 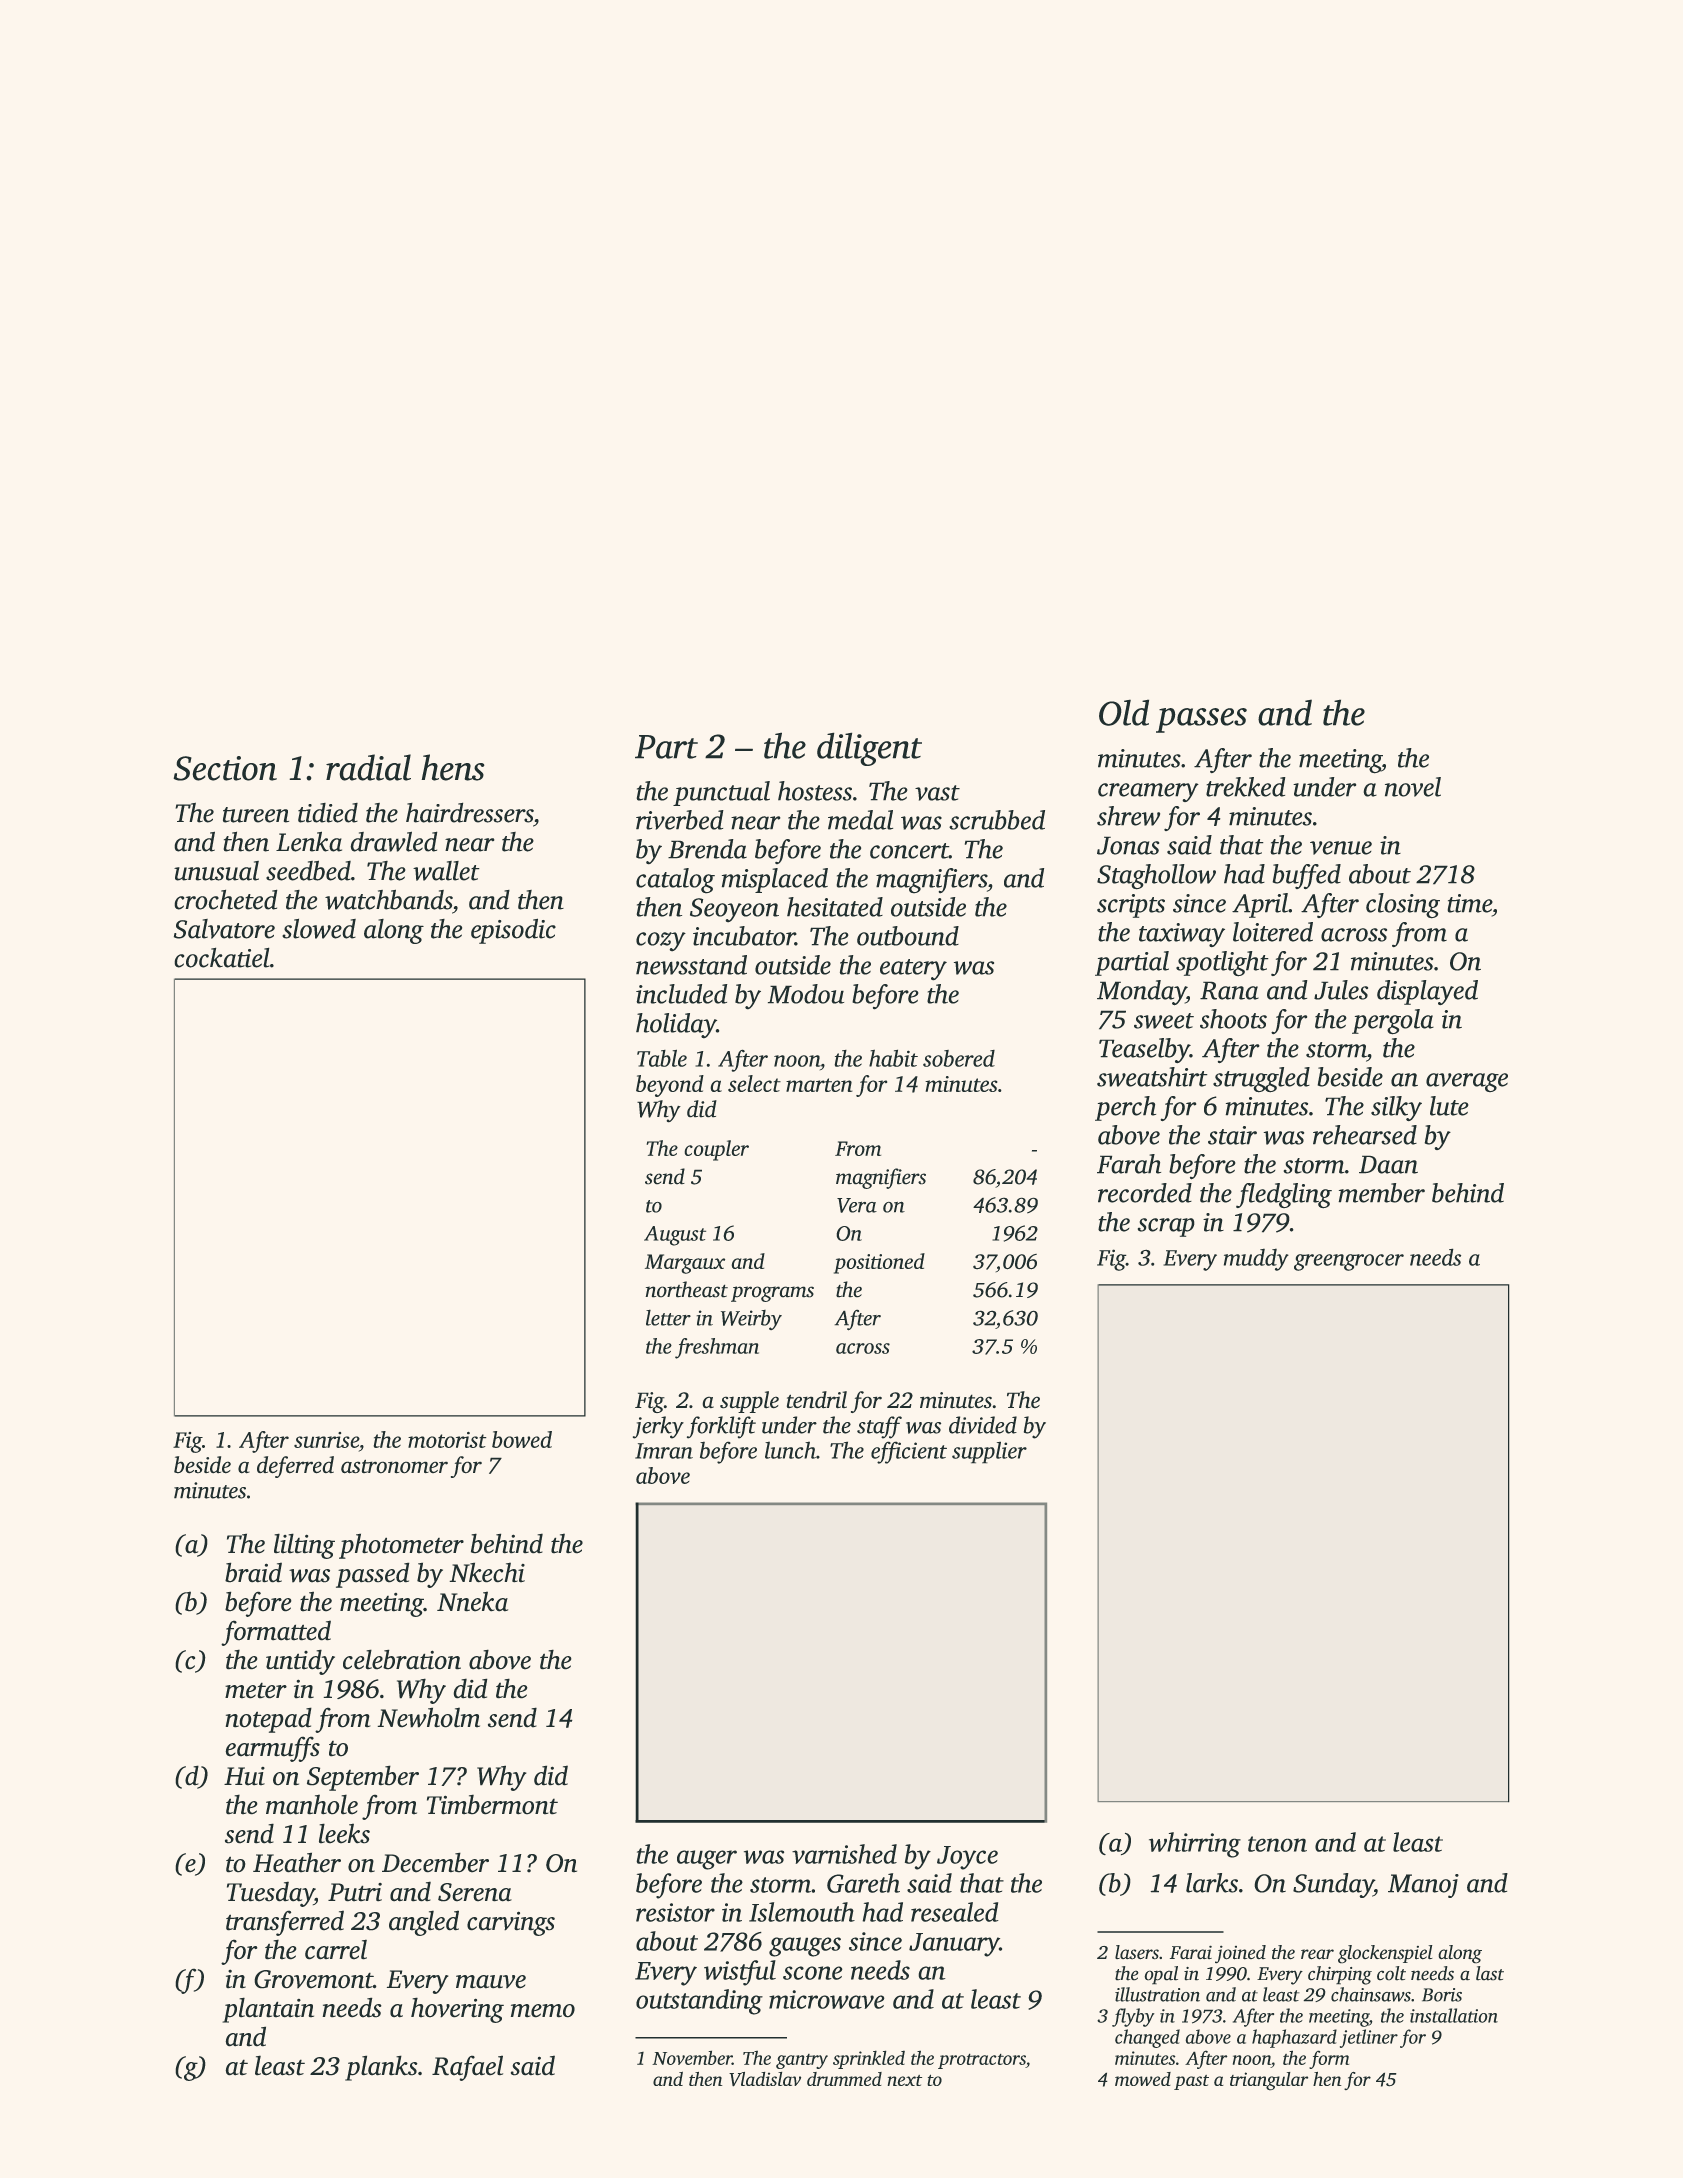 I want to click on Lenka, so click(x=309, y=841).
